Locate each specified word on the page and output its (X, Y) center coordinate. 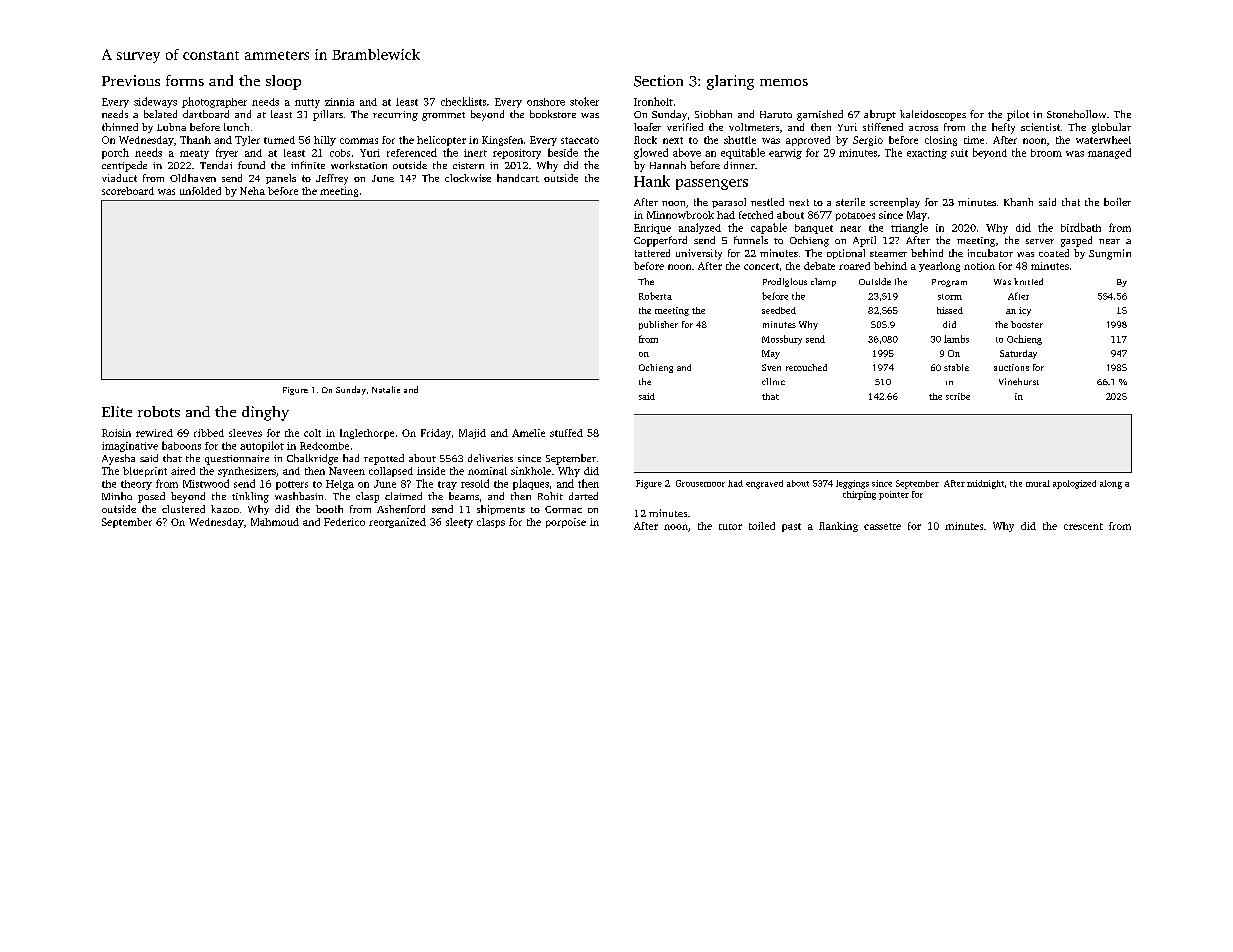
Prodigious (785, 282)
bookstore (553, 114)
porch (115, 153)
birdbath (1081, 227)
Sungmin (1110, 254)
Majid (472, 434)
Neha (252, 191)
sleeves (245, 433)
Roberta (655, 296)
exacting (927, 154)
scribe (958, 396)
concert (761, 266)
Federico (344, 522)
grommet (443, 116)
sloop (283, 82)
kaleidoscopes (933, 115)
